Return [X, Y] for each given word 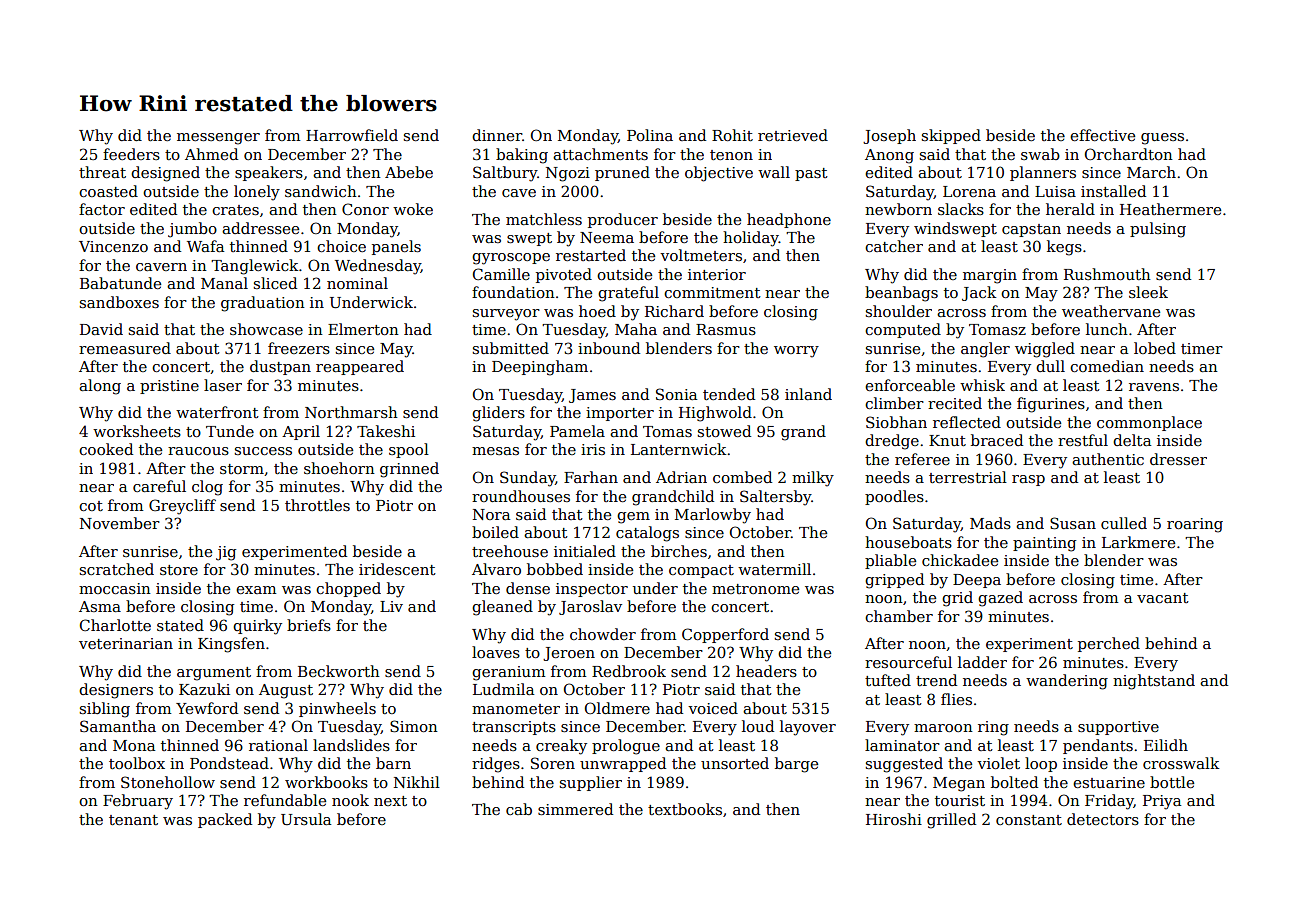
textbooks [685, 809]
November [120, 523]
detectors [1103, 819]
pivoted [564, 275]
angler [985, 350]
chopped [348, 589]
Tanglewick [254, 267]
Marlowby [713, 516]
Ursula [306, 819]
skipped [951, 136]
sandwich [321, 191]
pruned [622, 173]
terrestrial [968, 477]
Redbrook [629, 671]
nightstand [1154, 682]
